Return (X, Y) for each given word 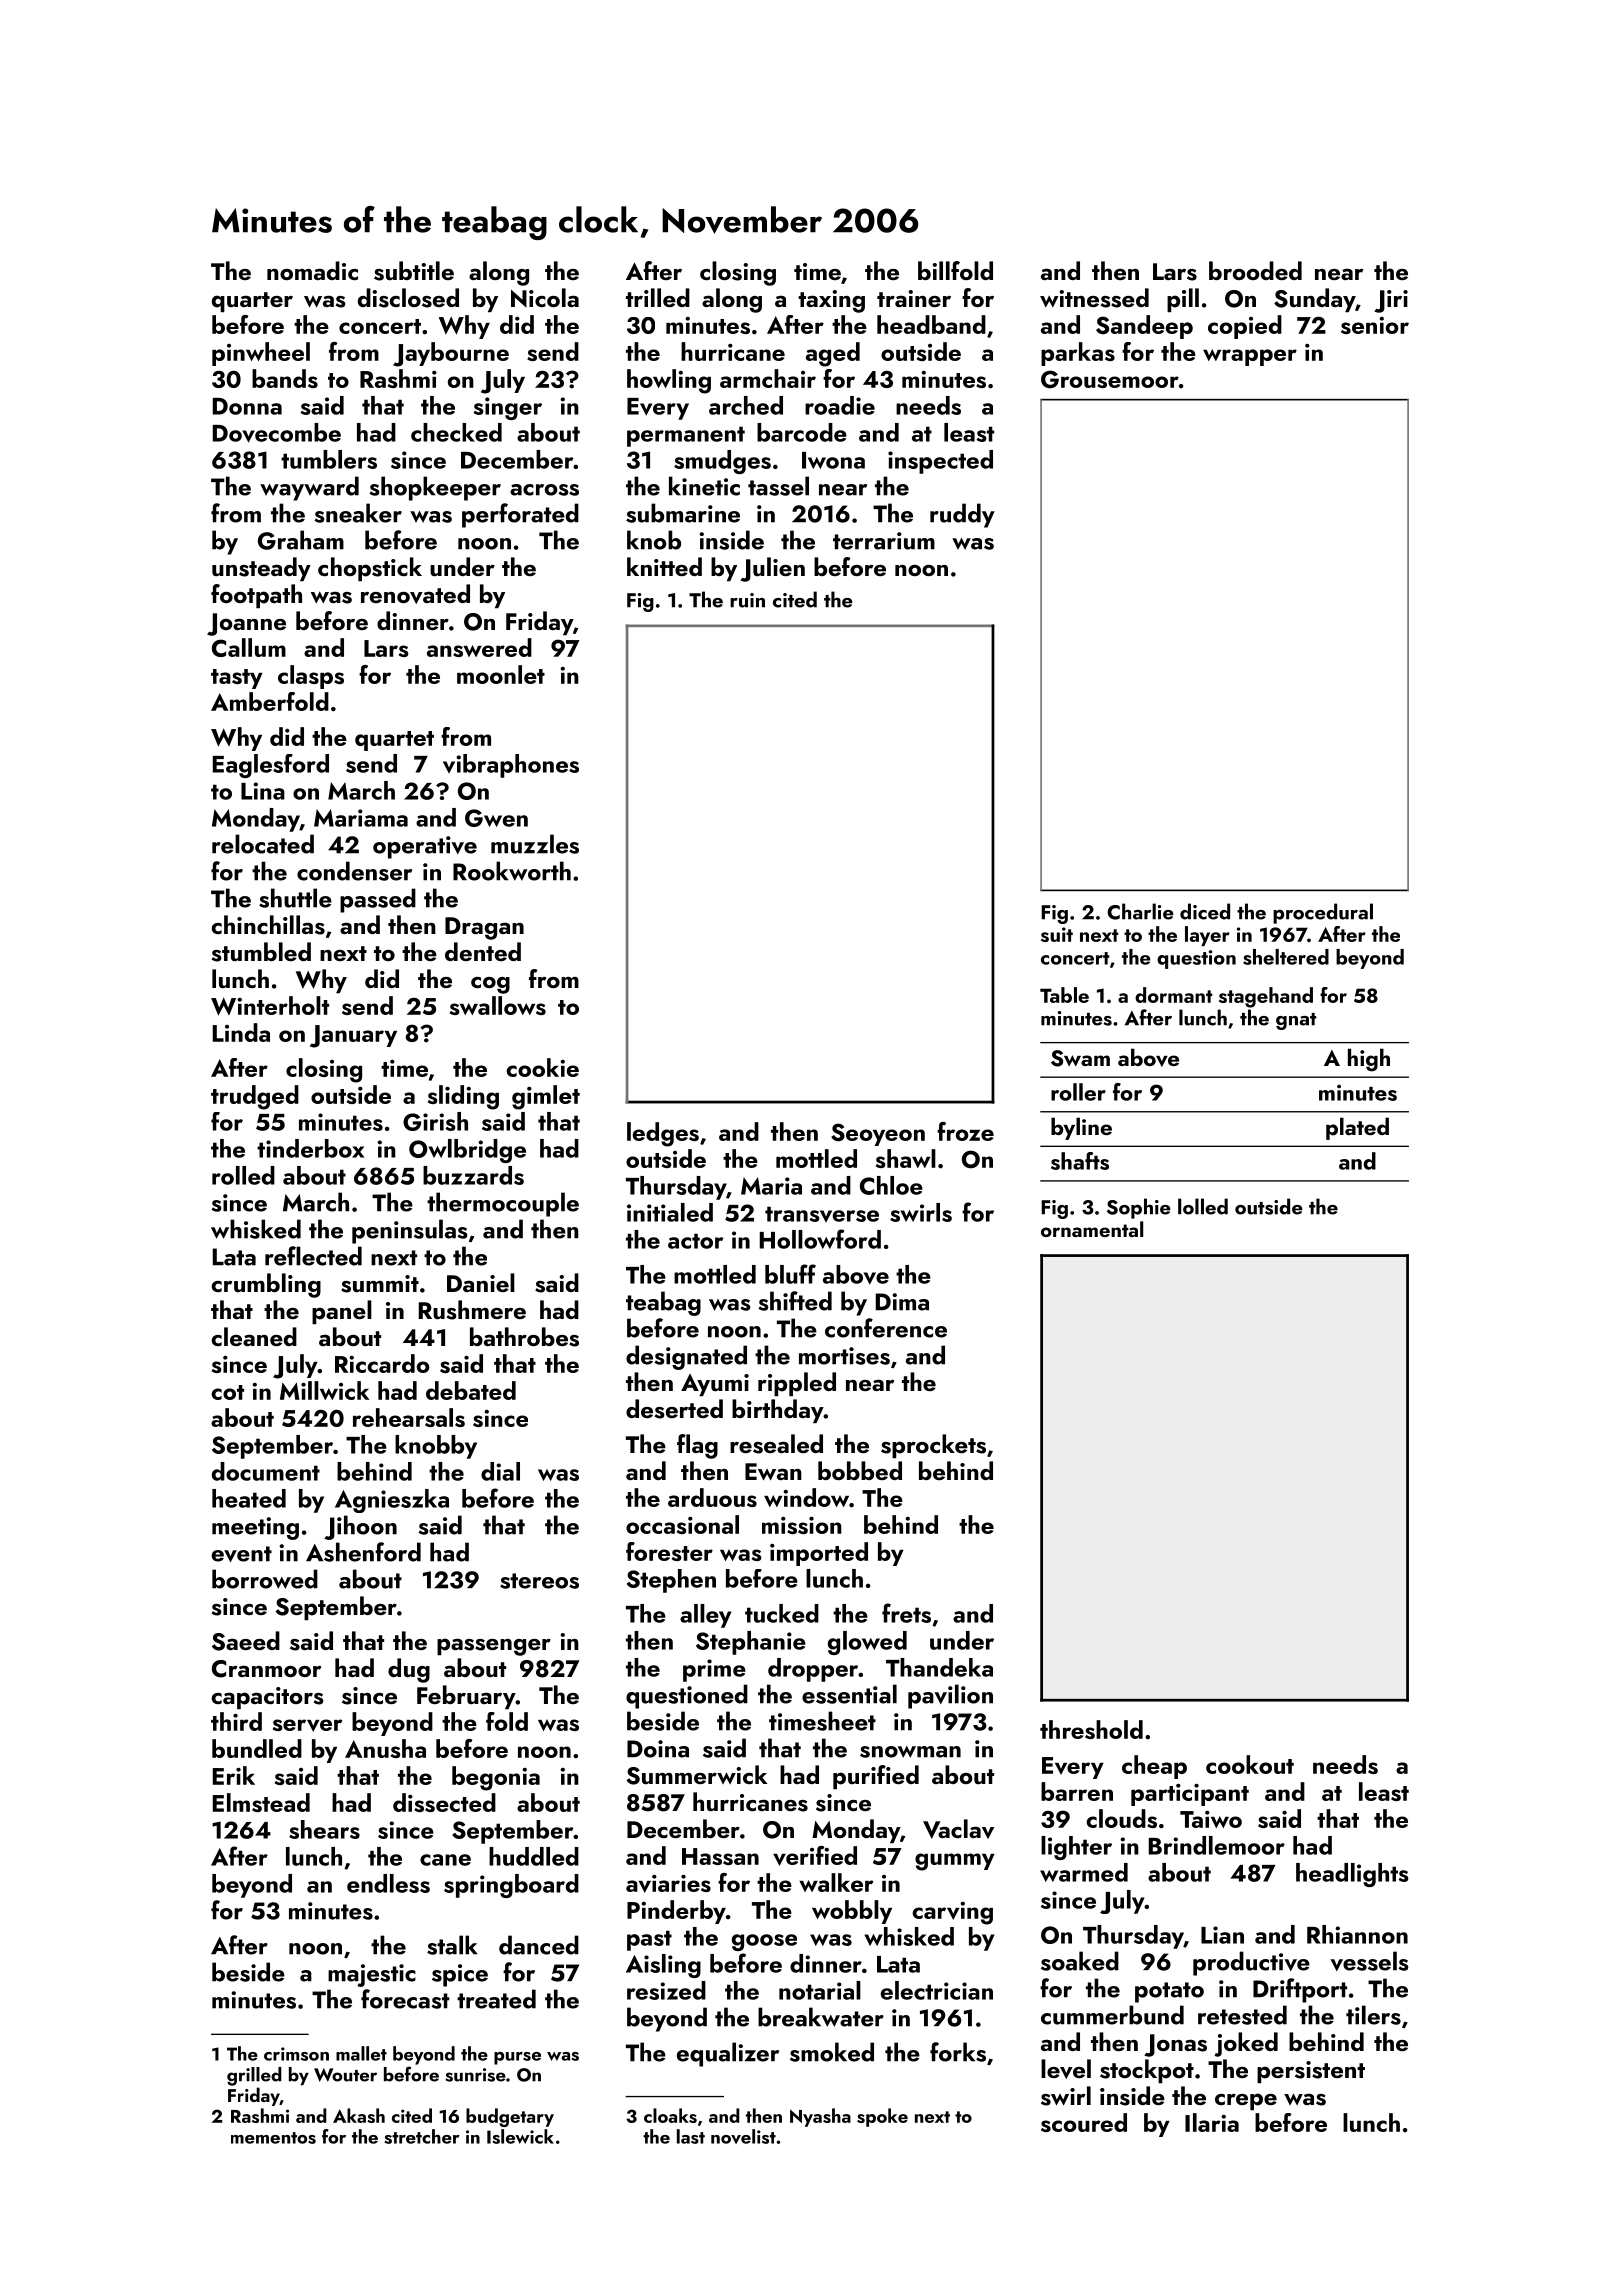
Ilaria (1212, 2122)
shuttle (295, 898)
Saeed (246, 1641)
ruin (747, 600)
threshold (1091, 1729)
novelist (743, 2136)
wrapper (1250, 357)
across (544, 490)
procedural (1323, 913)
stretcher (422, 2136)
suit (1057, 934)
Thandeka (939, 1667)
